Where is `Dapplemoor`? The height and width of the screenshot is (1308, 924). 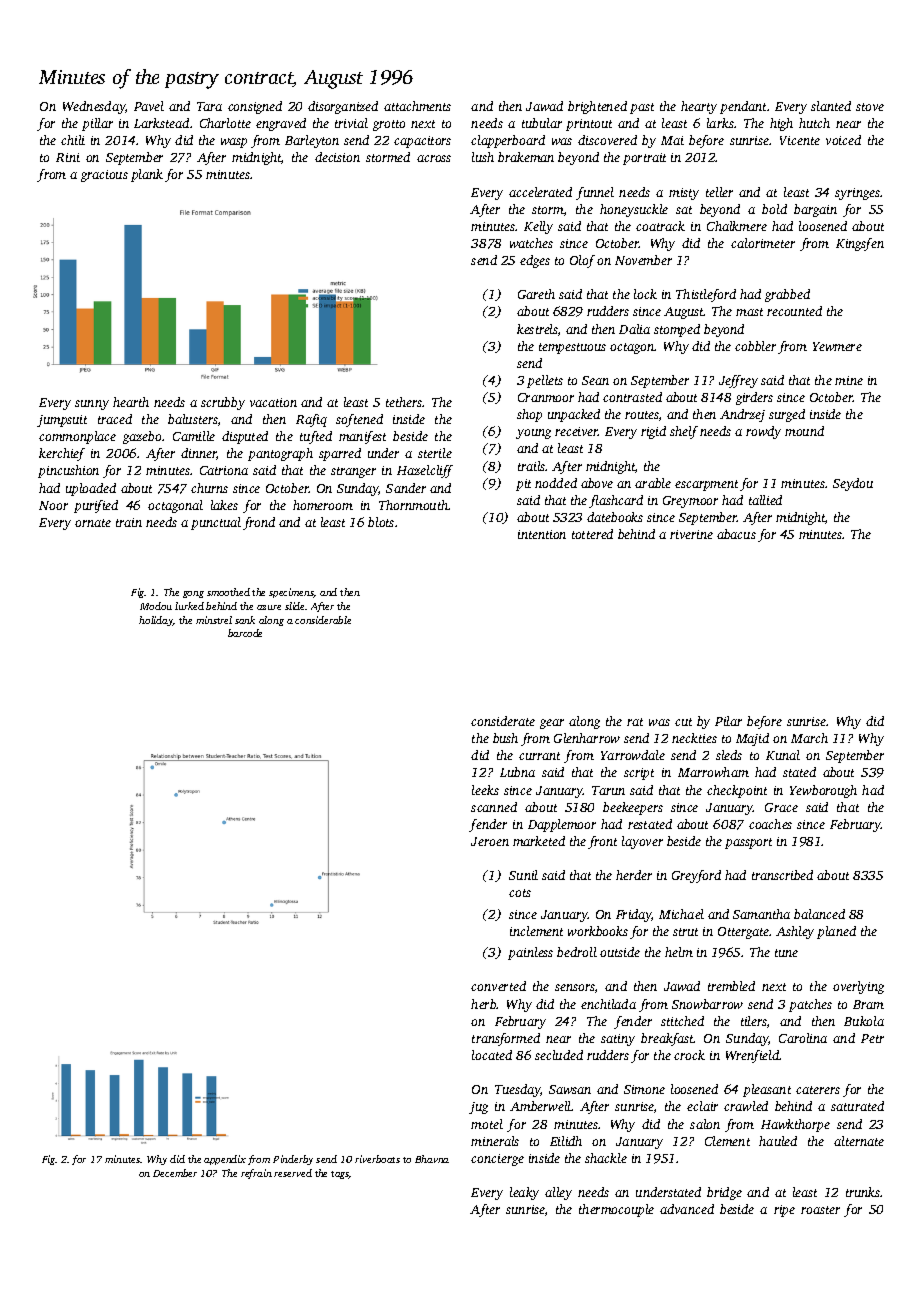
Dapplemoor is located at coordinates (562, 825).
